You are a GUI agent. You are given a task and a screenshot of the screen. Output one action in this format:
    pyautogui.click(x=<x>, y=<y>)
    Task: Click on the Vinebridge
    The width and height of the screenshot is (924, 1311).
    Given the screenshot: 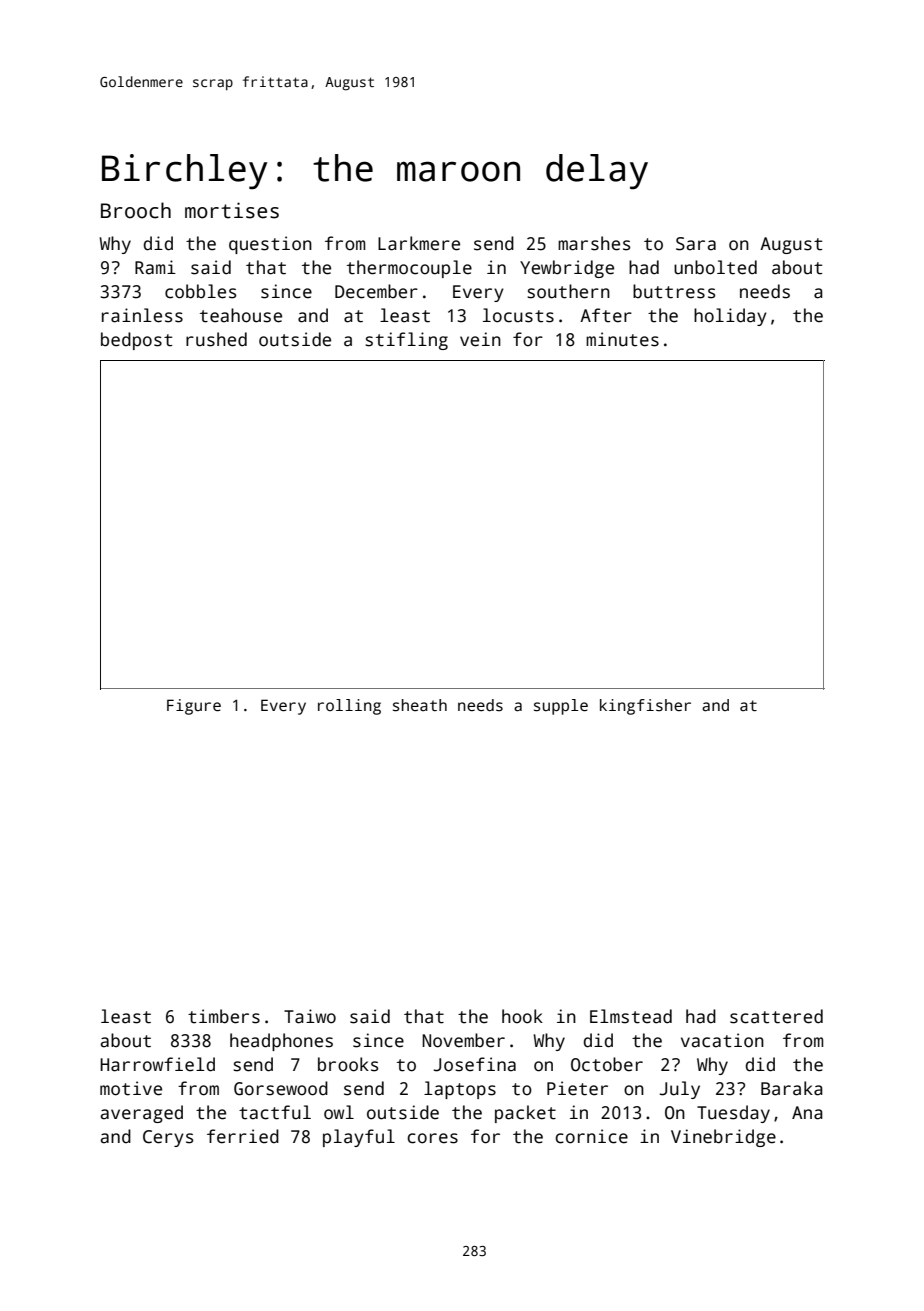 What is the action you would take?
    pyautogui.click(x=723, y=1138)
